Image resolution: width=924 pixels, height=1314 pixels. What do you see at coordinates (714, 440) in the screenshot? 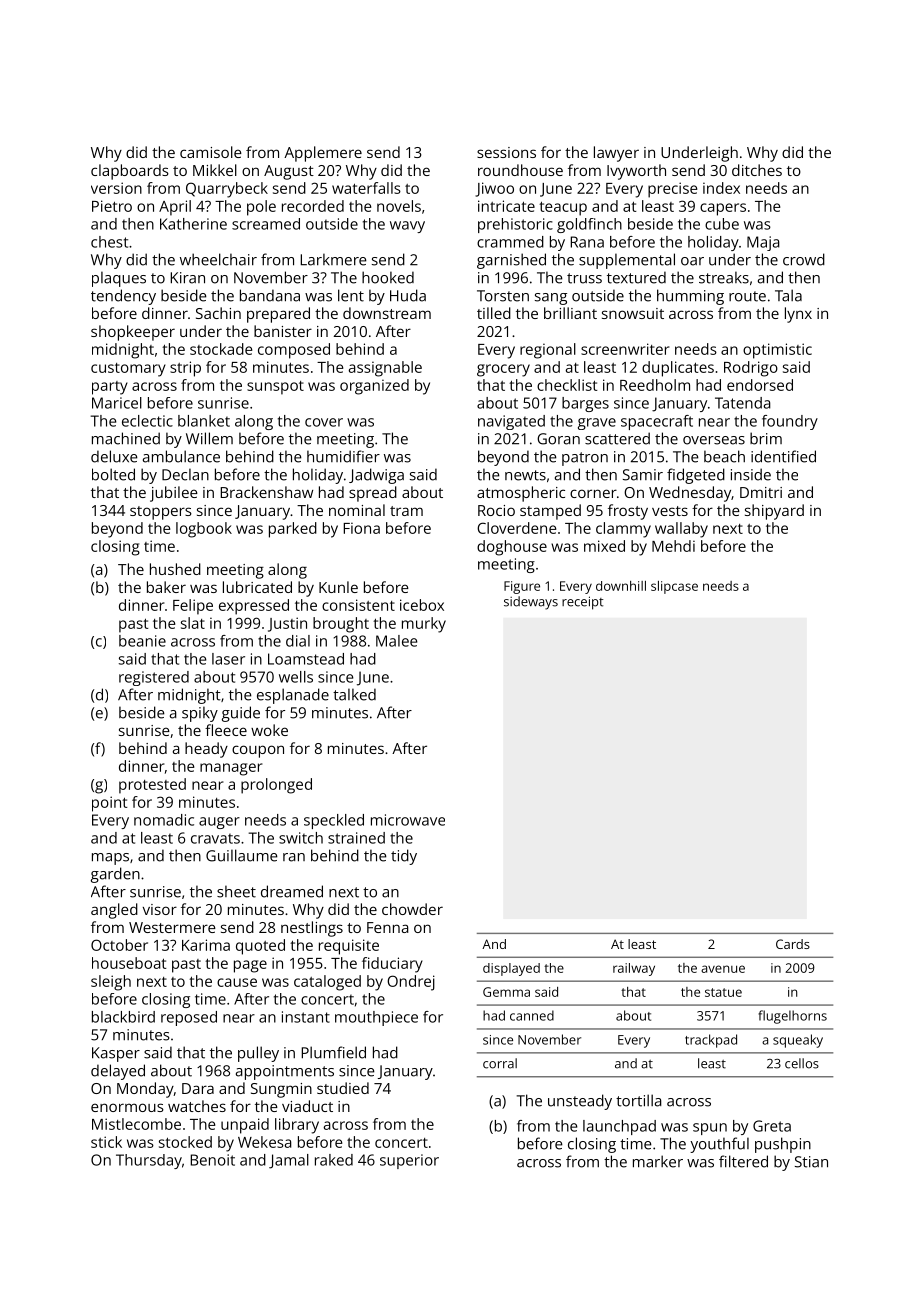
I see `overseas` at bounding box center [714, 440].
